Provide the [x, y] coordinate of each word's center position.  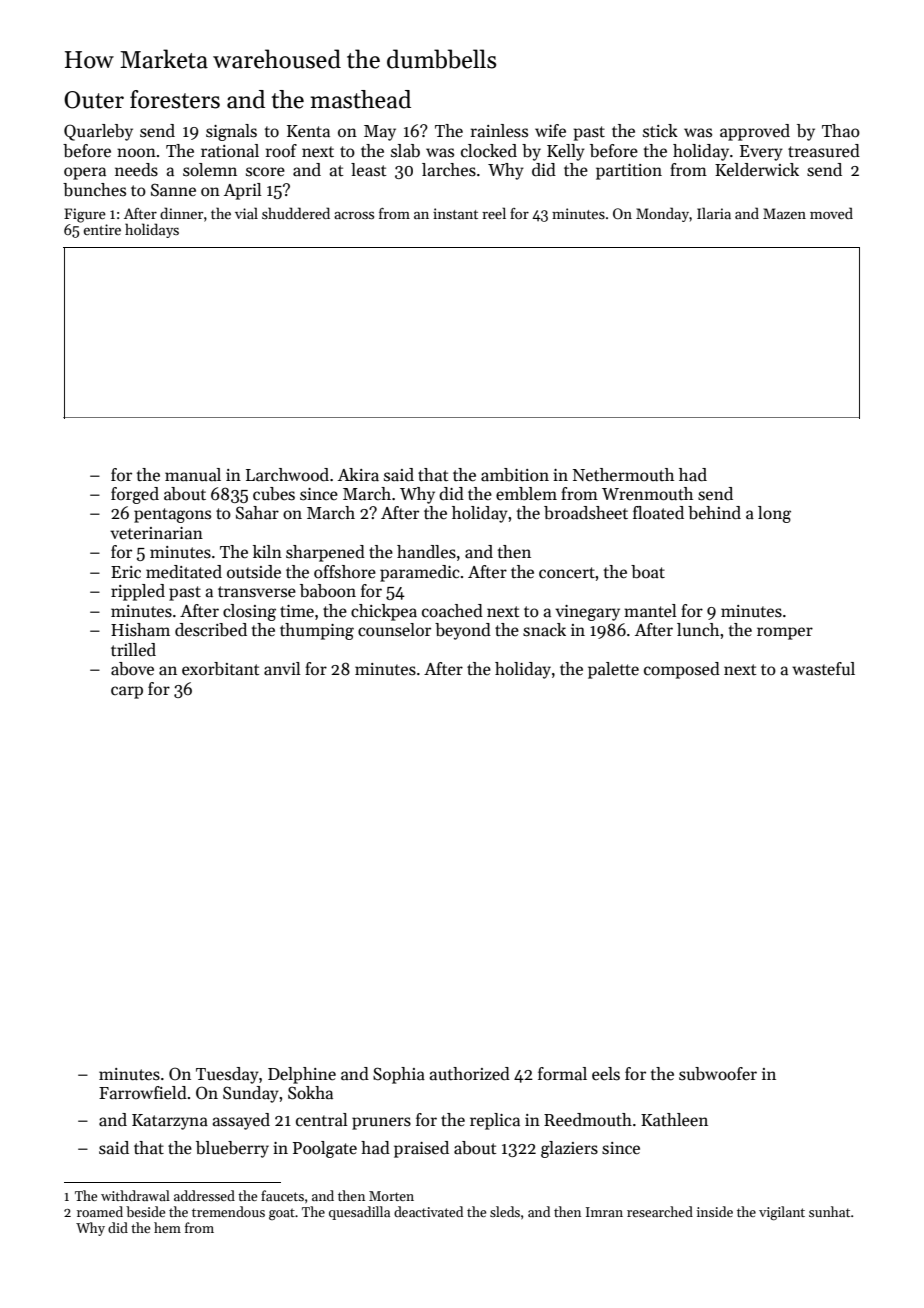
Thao [841, 131]
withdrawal [135, 1195]
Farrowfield [143, 1093]
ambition [515, 475]
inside [715, 1211]
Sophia [399, 1075]
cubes [274, 494]
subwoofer [718, 1074]
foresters [175, 99]
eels [606, 1074]
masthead [360, 99]
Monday [662, 214]
